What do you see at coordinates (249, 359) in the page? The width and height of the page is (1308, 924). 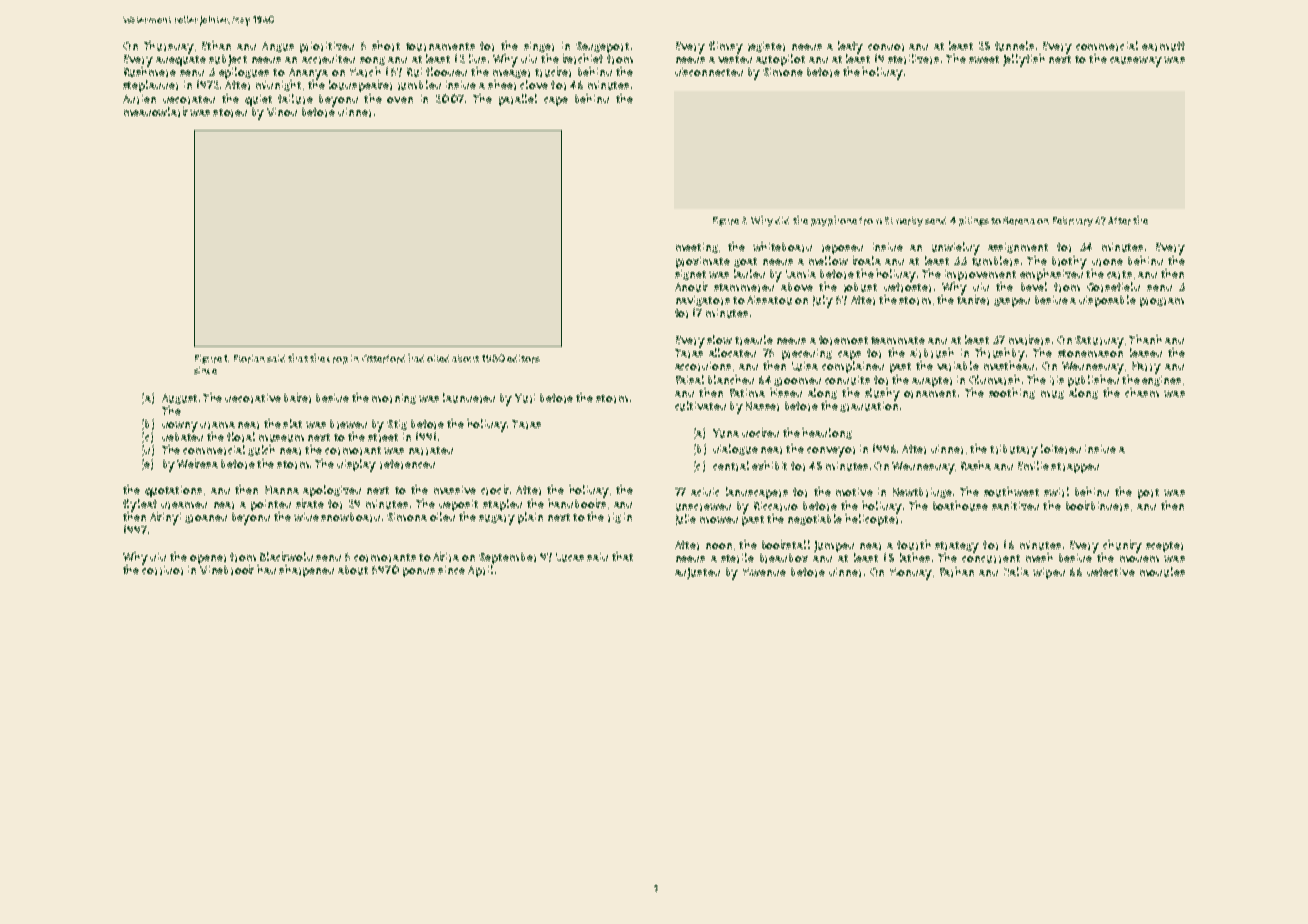 I see `Florian` at bounding box center [249, 359].
